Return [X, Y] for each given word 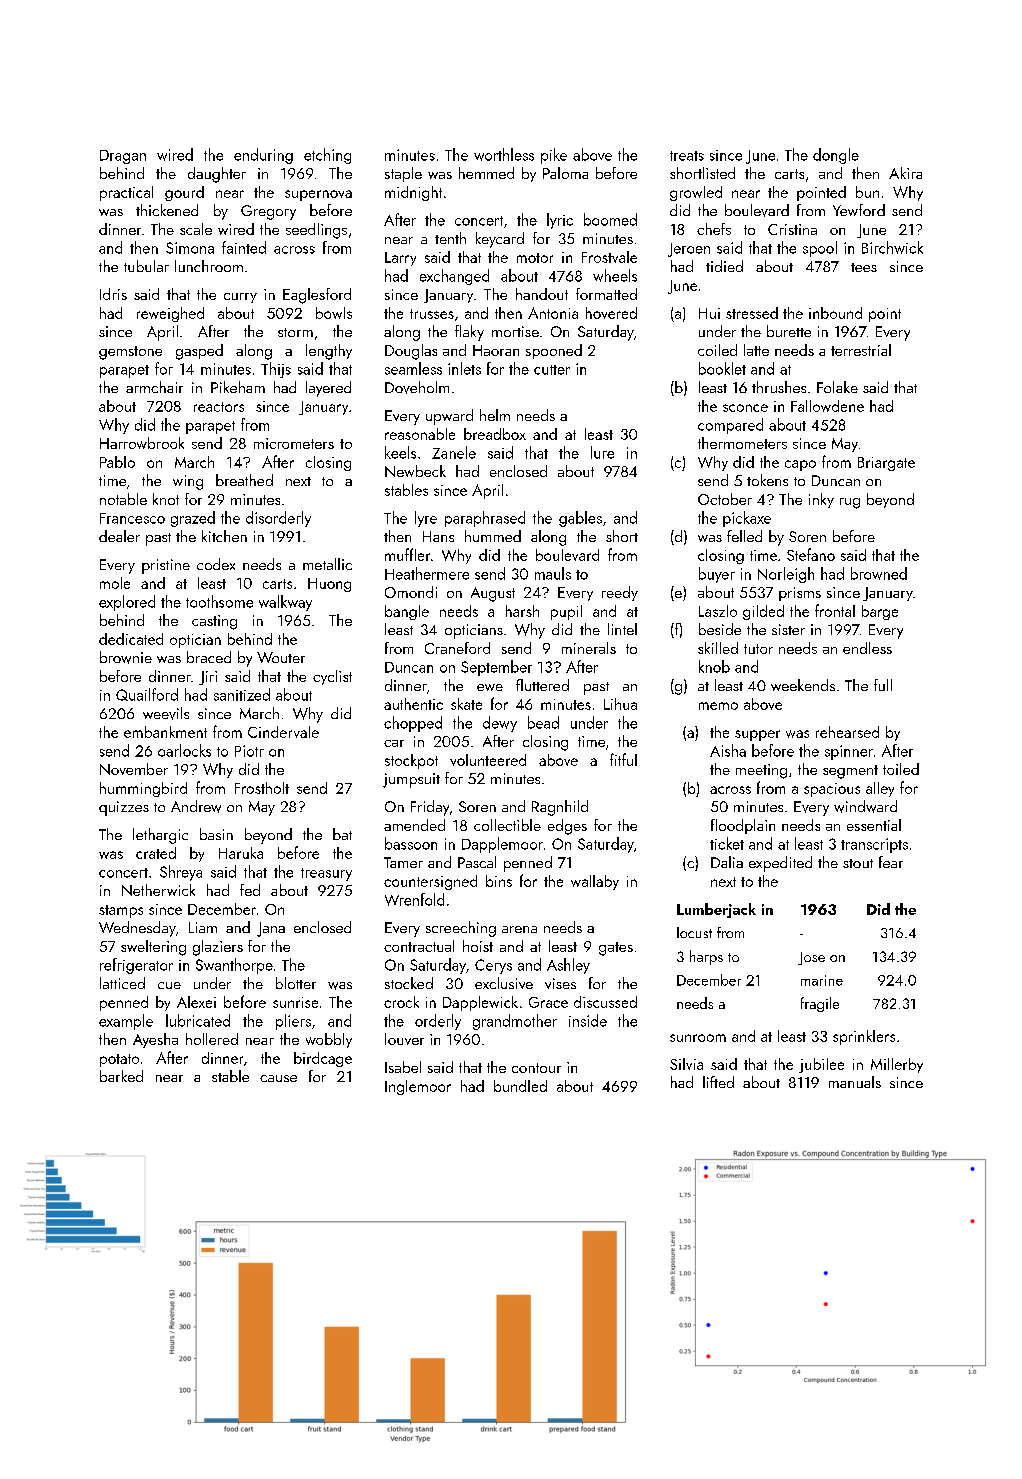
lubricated [198, 1020]
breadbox [495, 434]
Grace [548, 1002]
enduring [263, 156]
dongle [836, 156]
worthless [504, 154]
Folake [837, 387]
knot [166, 499]
